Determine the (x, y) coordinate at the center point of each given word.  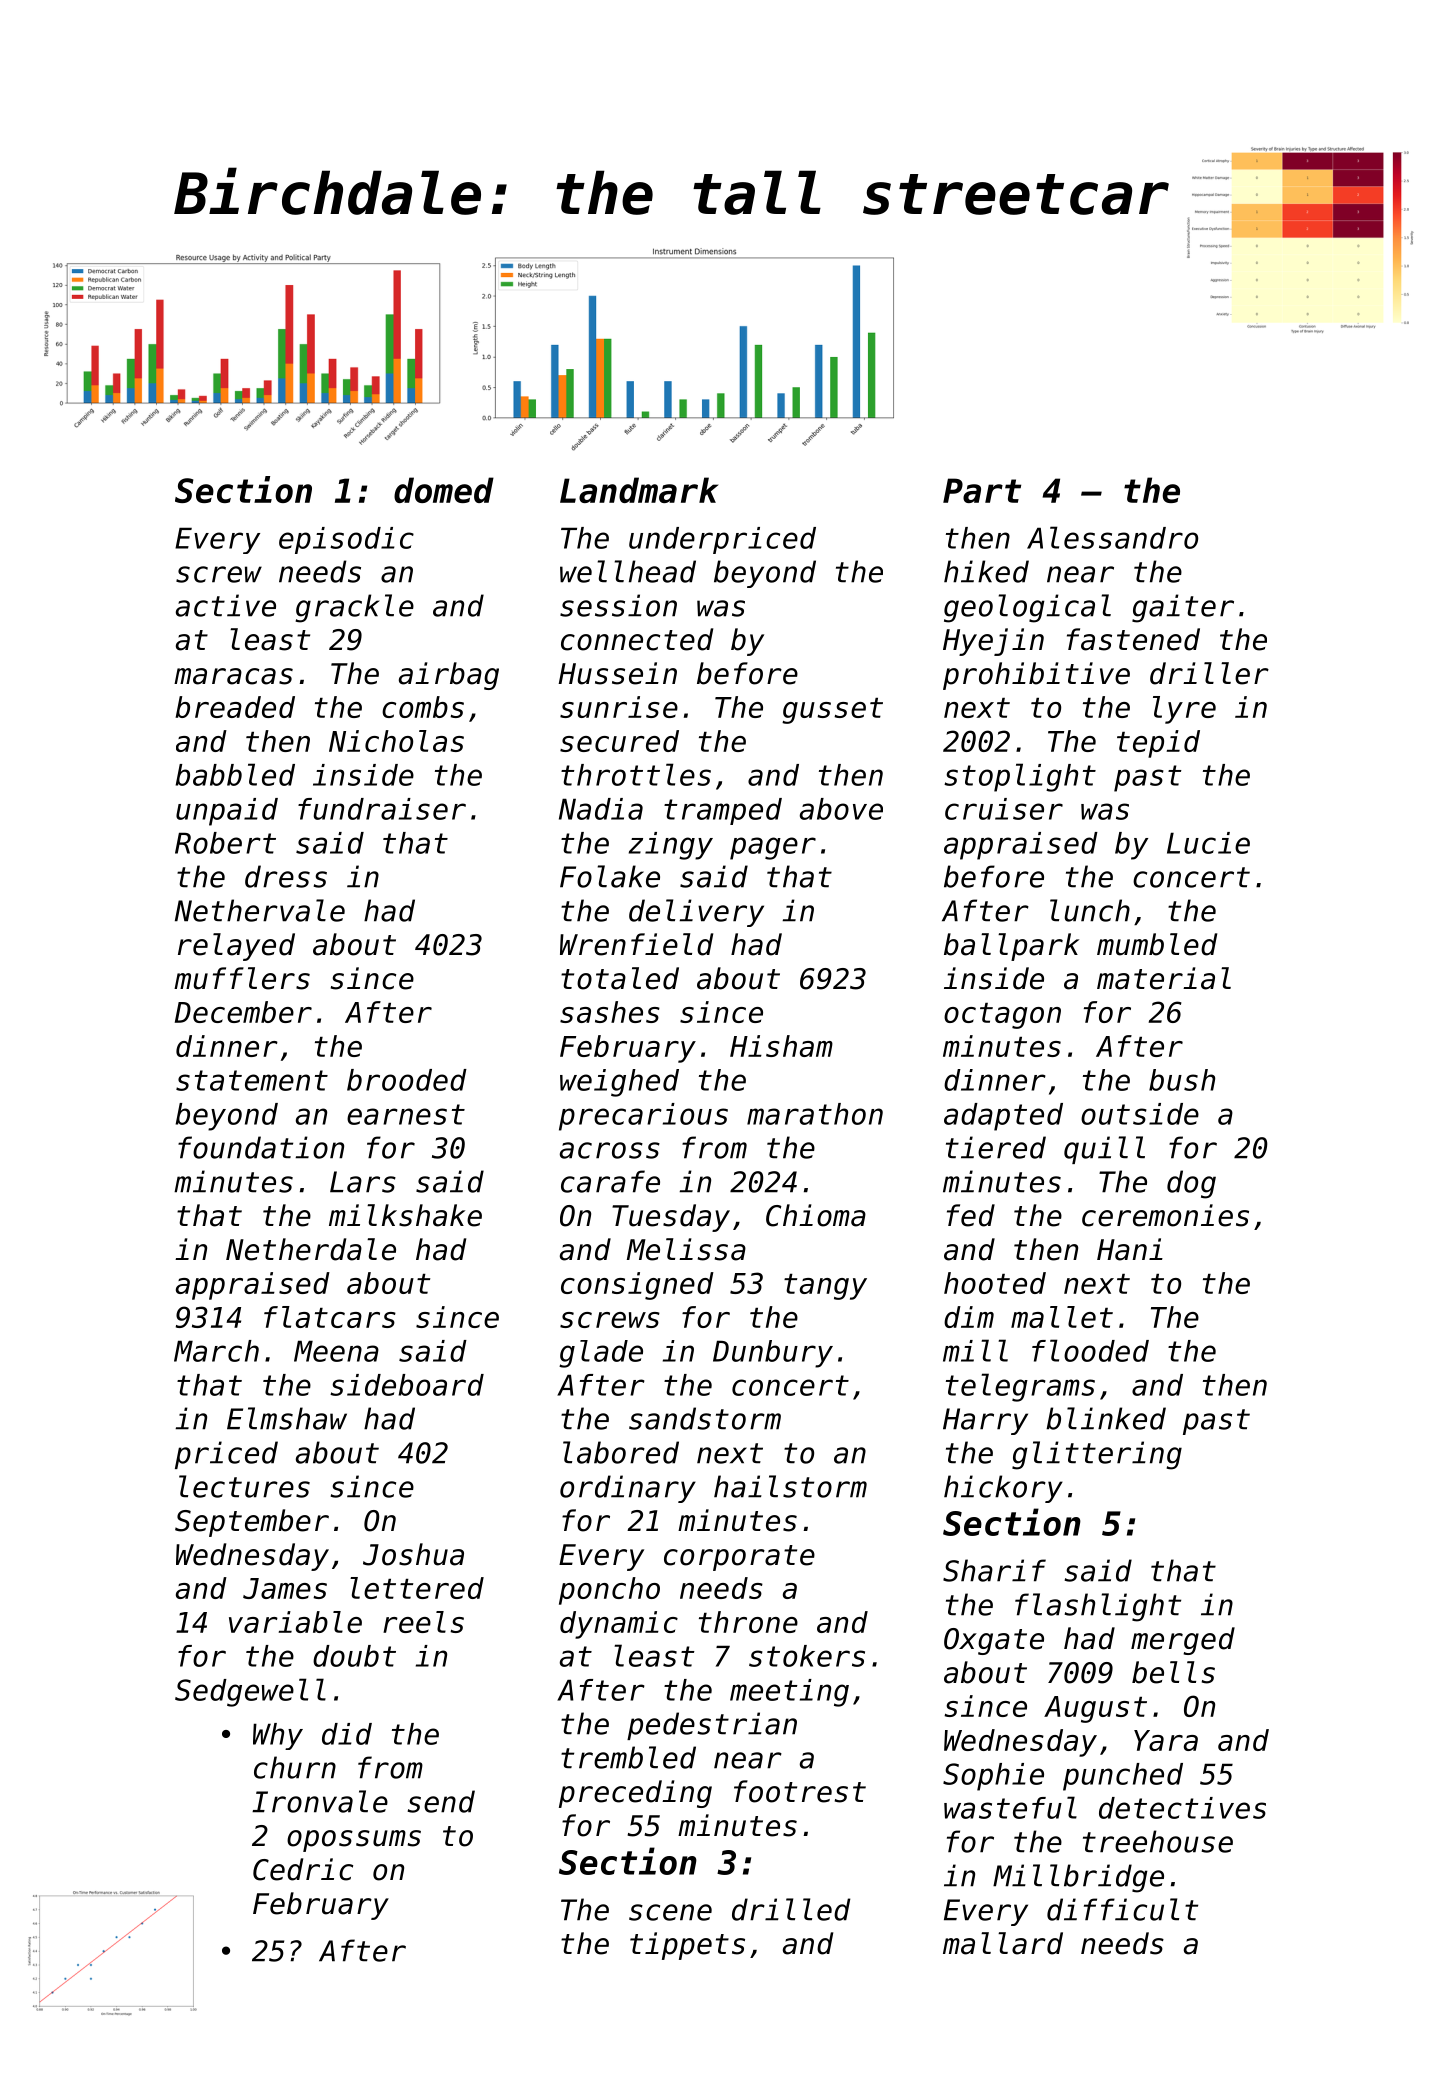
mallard (1003, 1943)
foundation (261, 1147)
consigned (637, 1286)
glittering (1097, 1455)
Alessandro (1112, 537)
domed (444, 490)
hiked (986, 571)
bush (1182, 1080)
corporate (739, 1558)
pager (773, 848)
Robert (225, 843)
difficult (1122, 1909)
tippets (687, 1946)
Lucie (1208, 843)
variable (295, 1622)
